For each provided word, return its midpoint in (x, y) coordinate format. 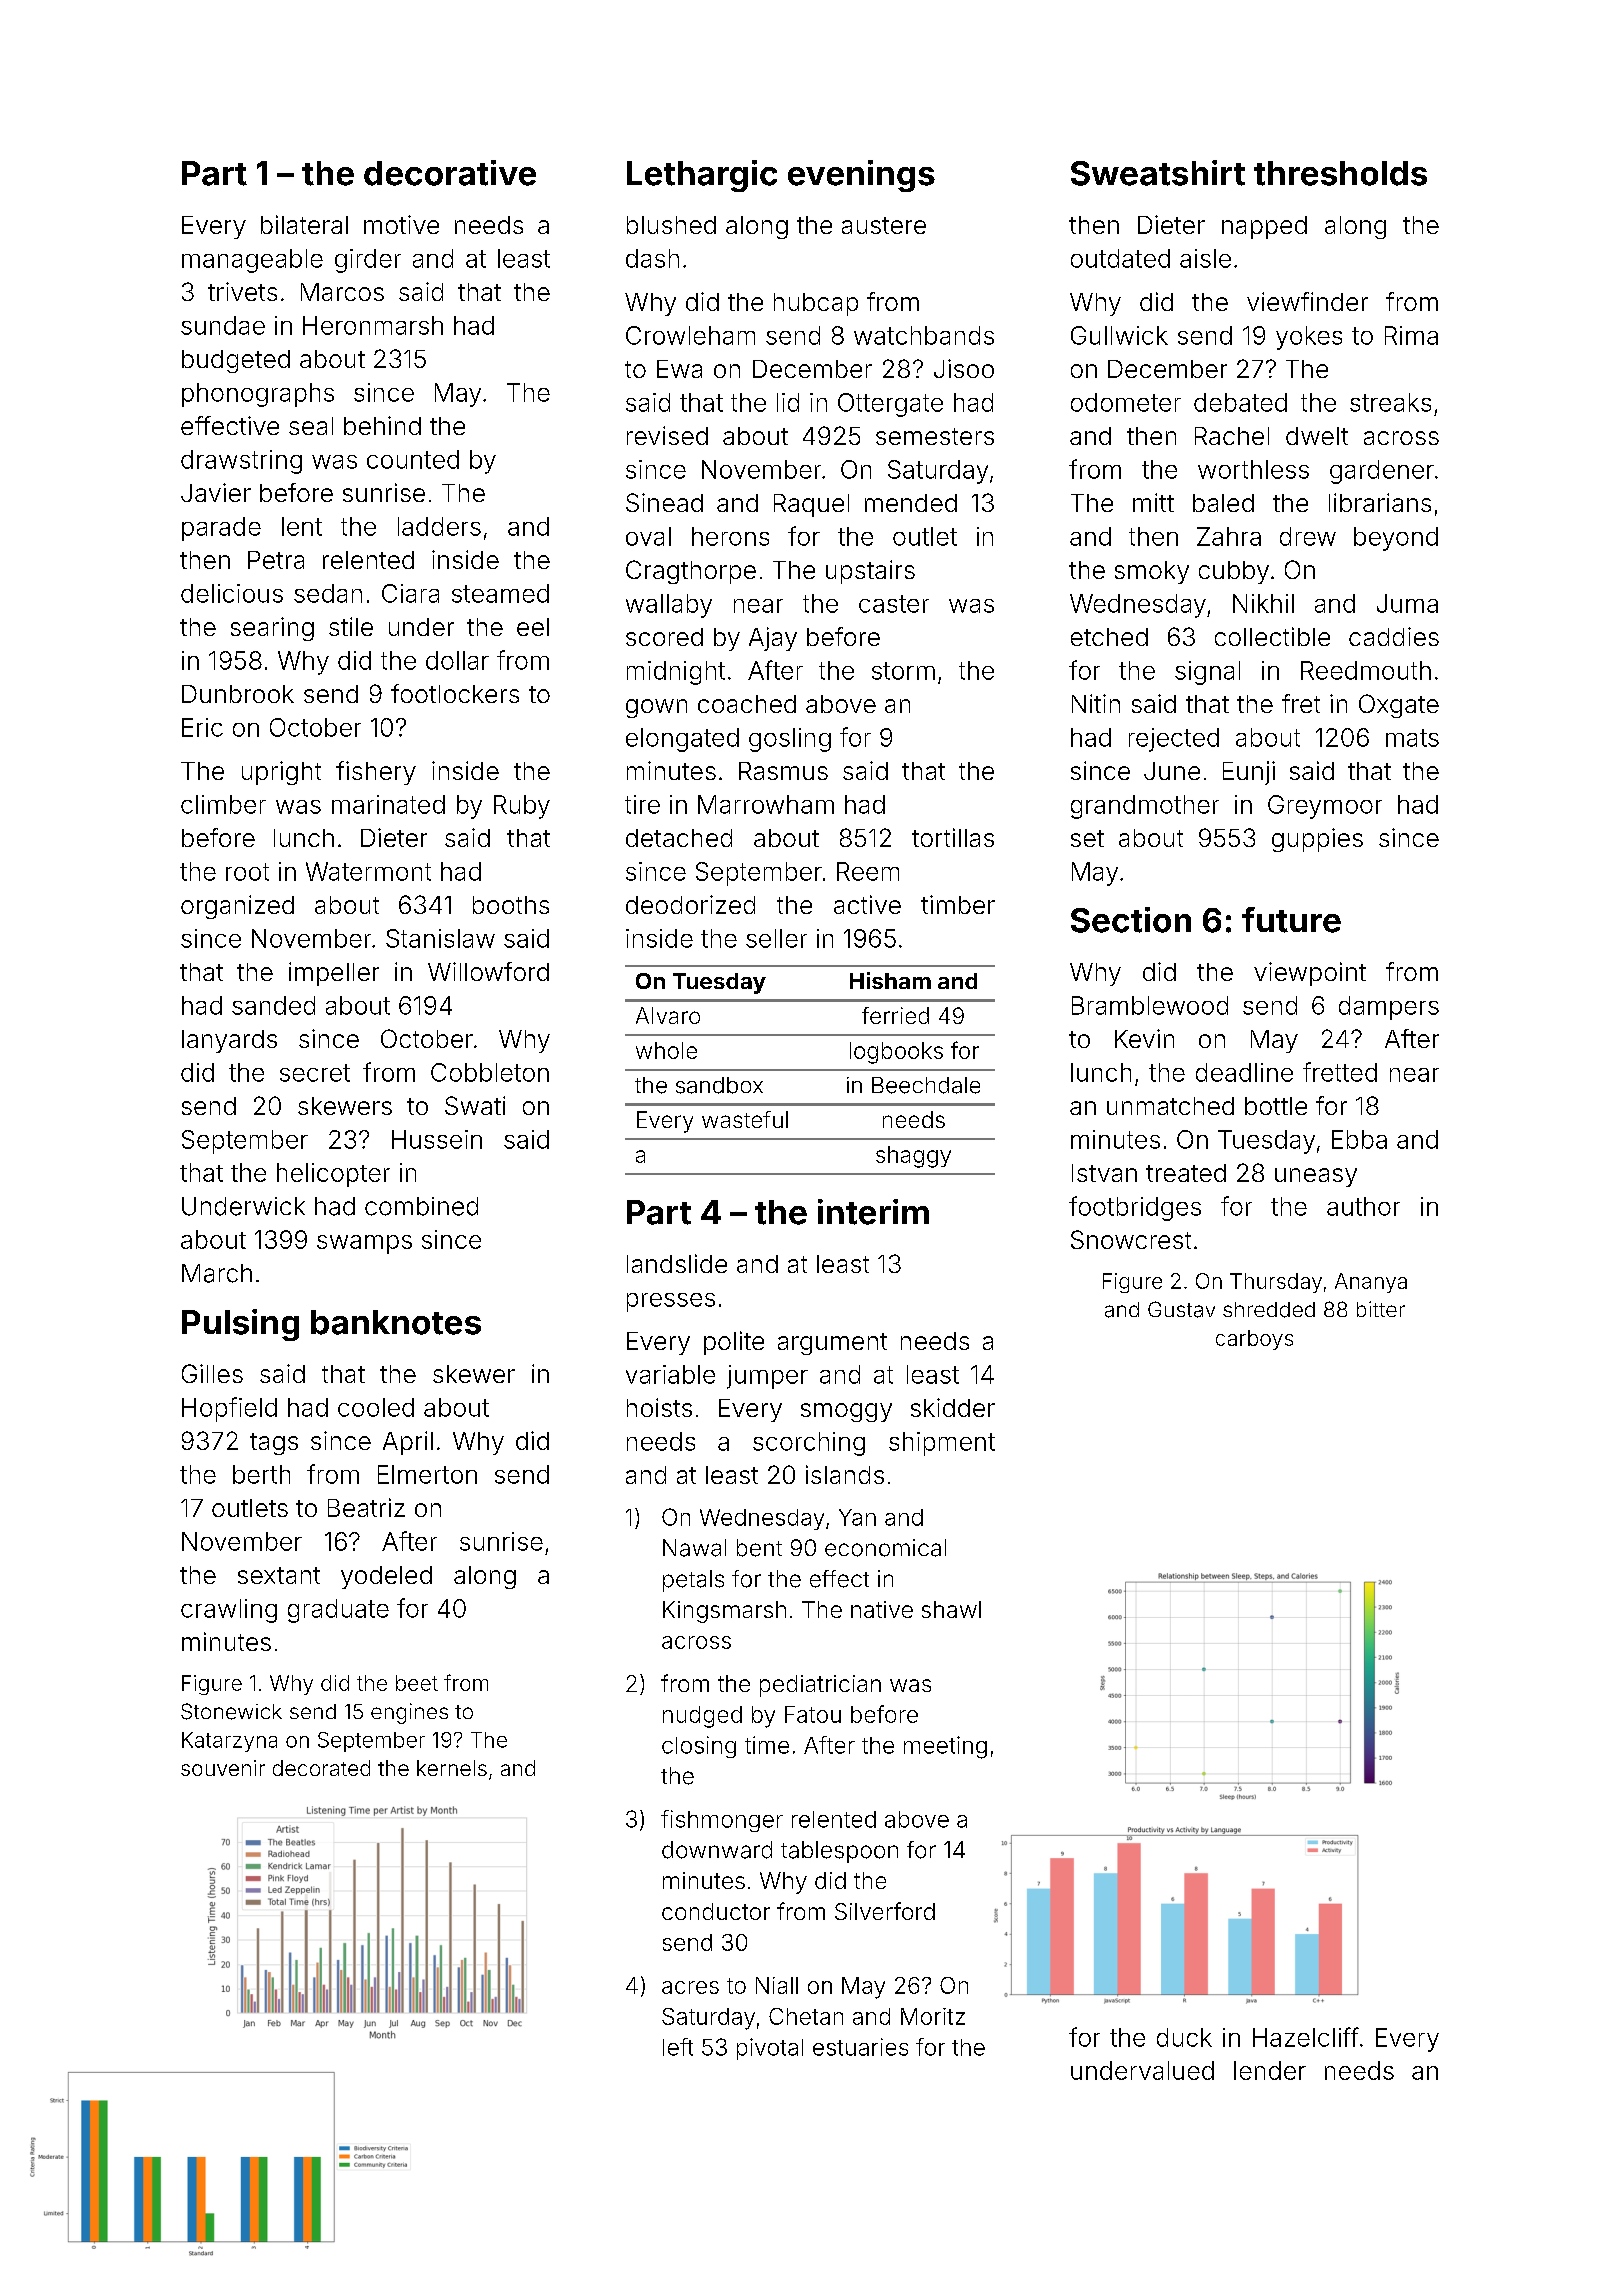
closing (699, 1747)
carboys (1254, 1340)
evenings (861, 176)
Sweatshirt (1158, 173)
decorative (450, 173)
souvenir (223, 1768)
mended (911, 503)
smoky (1152, 572)
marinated (388, 804)
